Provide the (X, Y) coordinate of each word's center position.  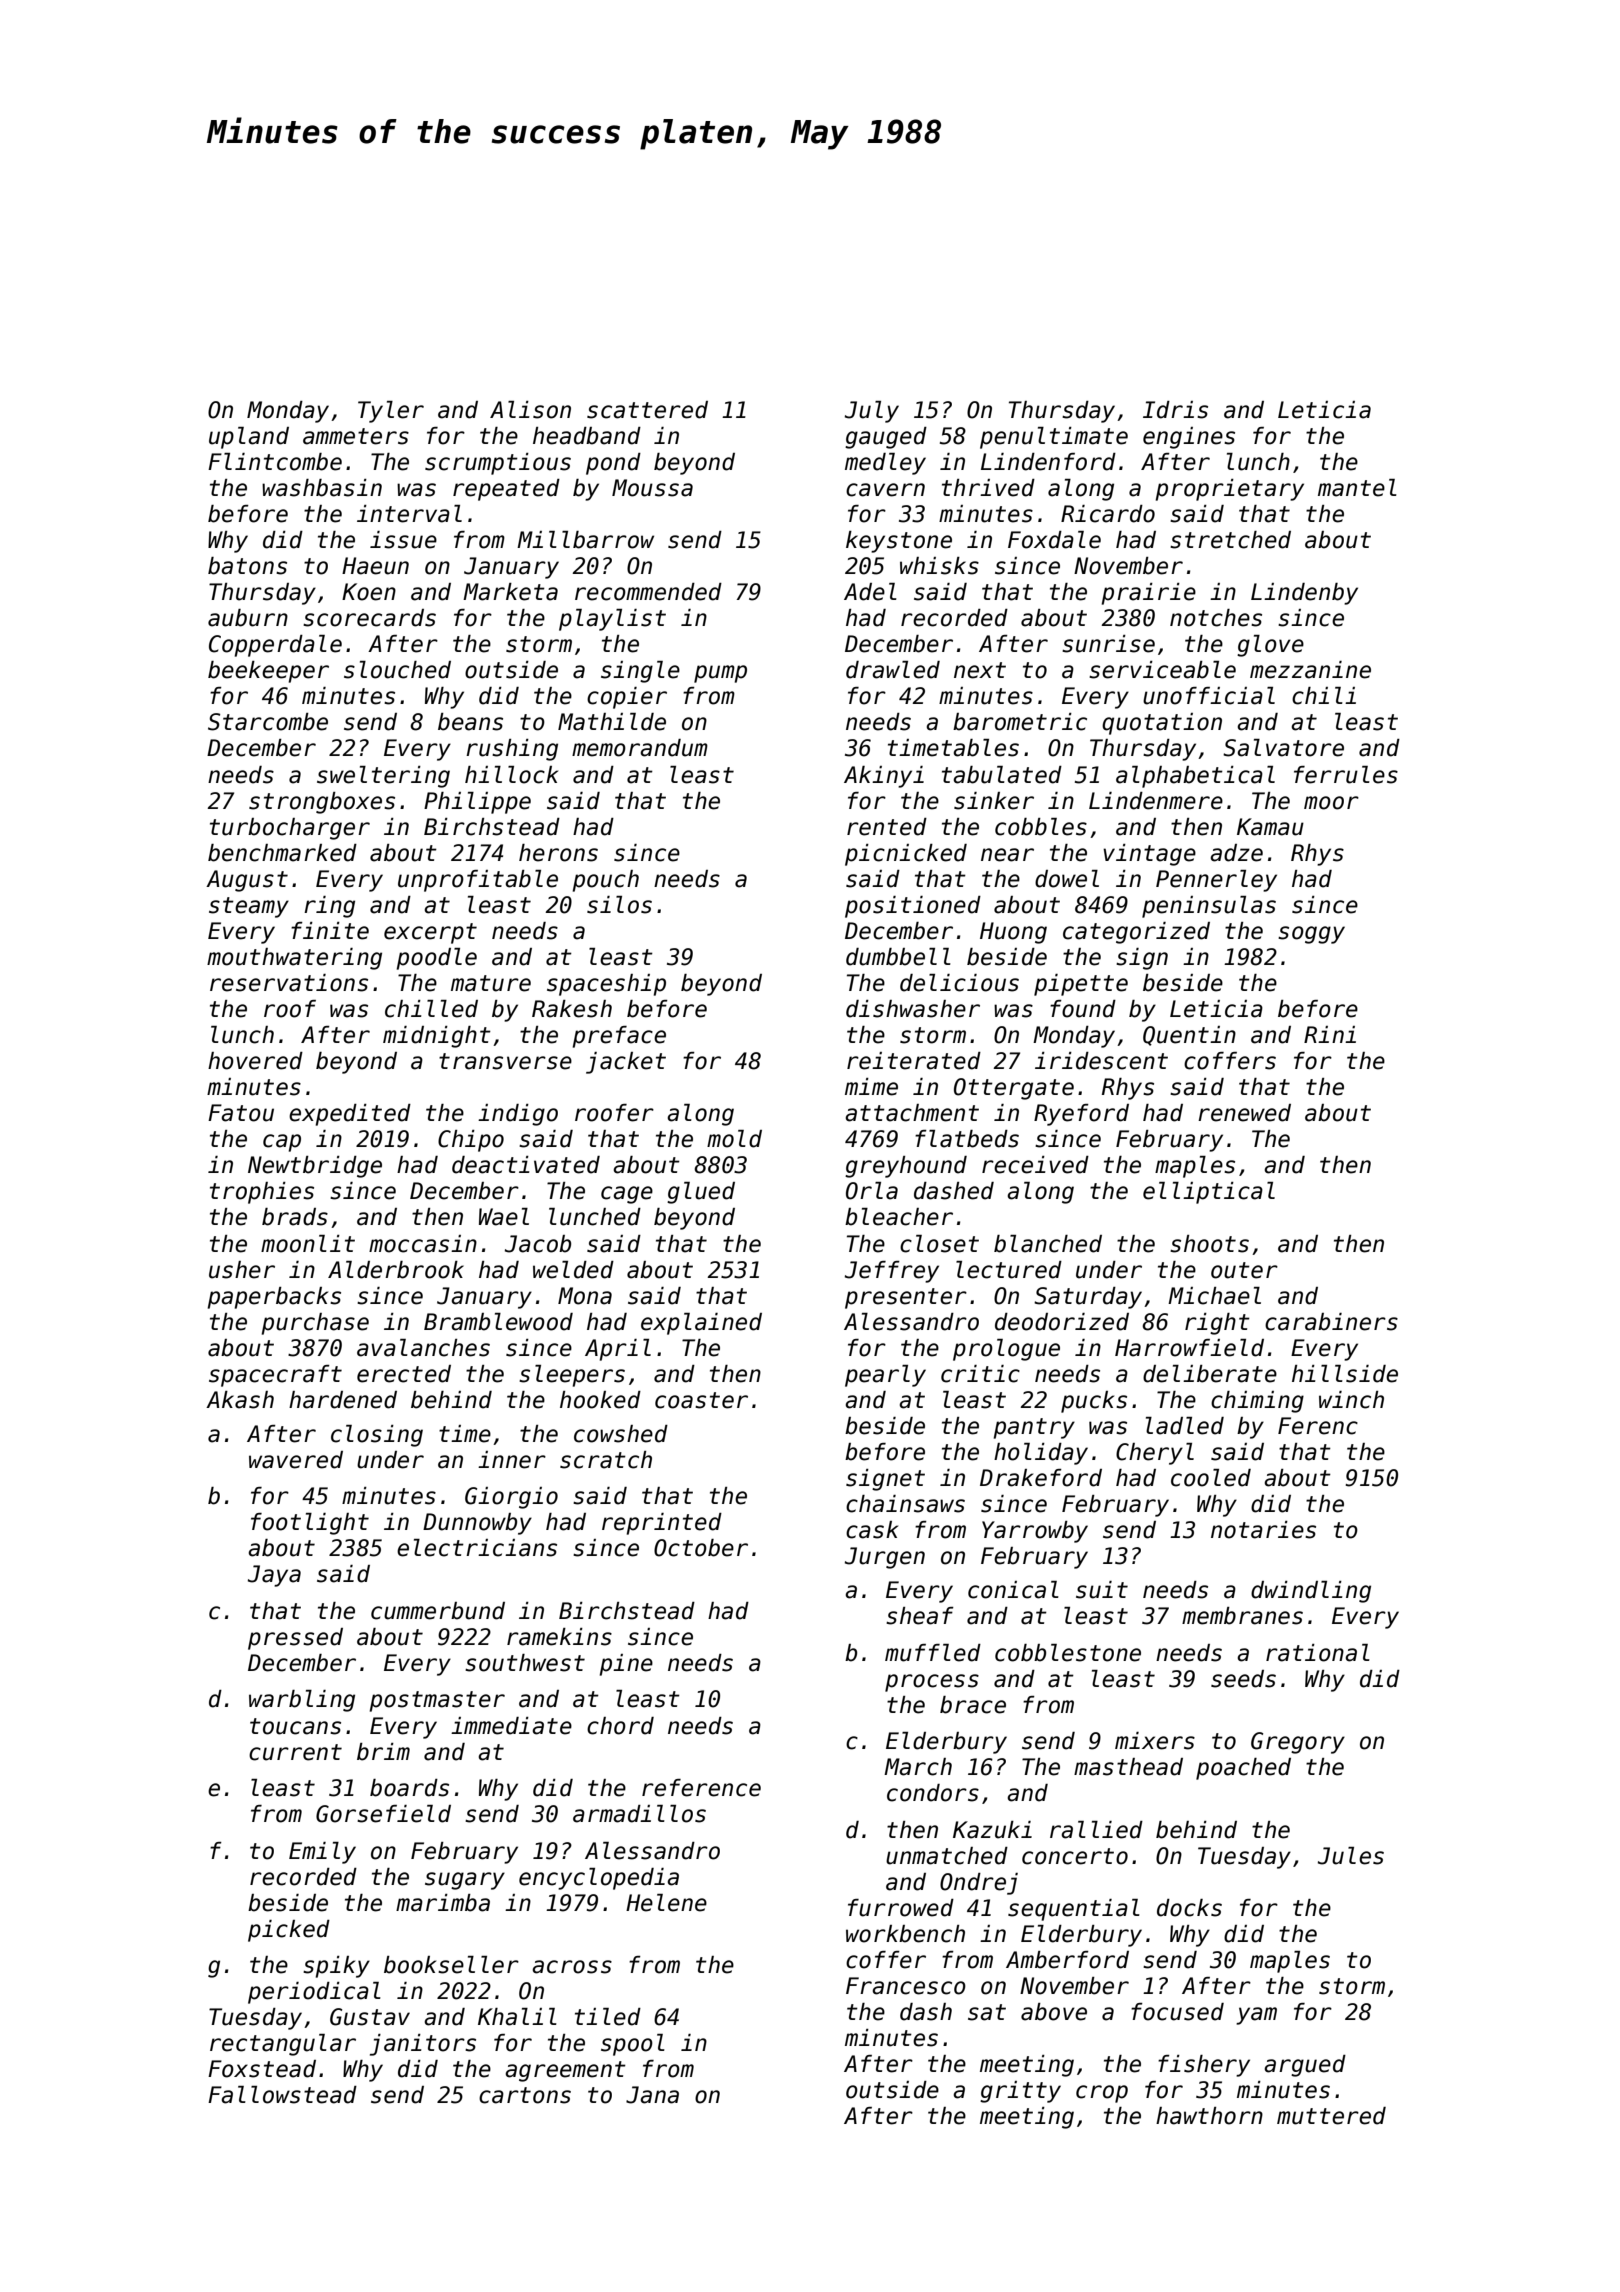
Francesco (906, 1986)
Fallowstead (282, 2095)
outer (1244, 1270)
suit (1102, 1590)
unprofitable (478, 881)
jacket (626, 1063)
